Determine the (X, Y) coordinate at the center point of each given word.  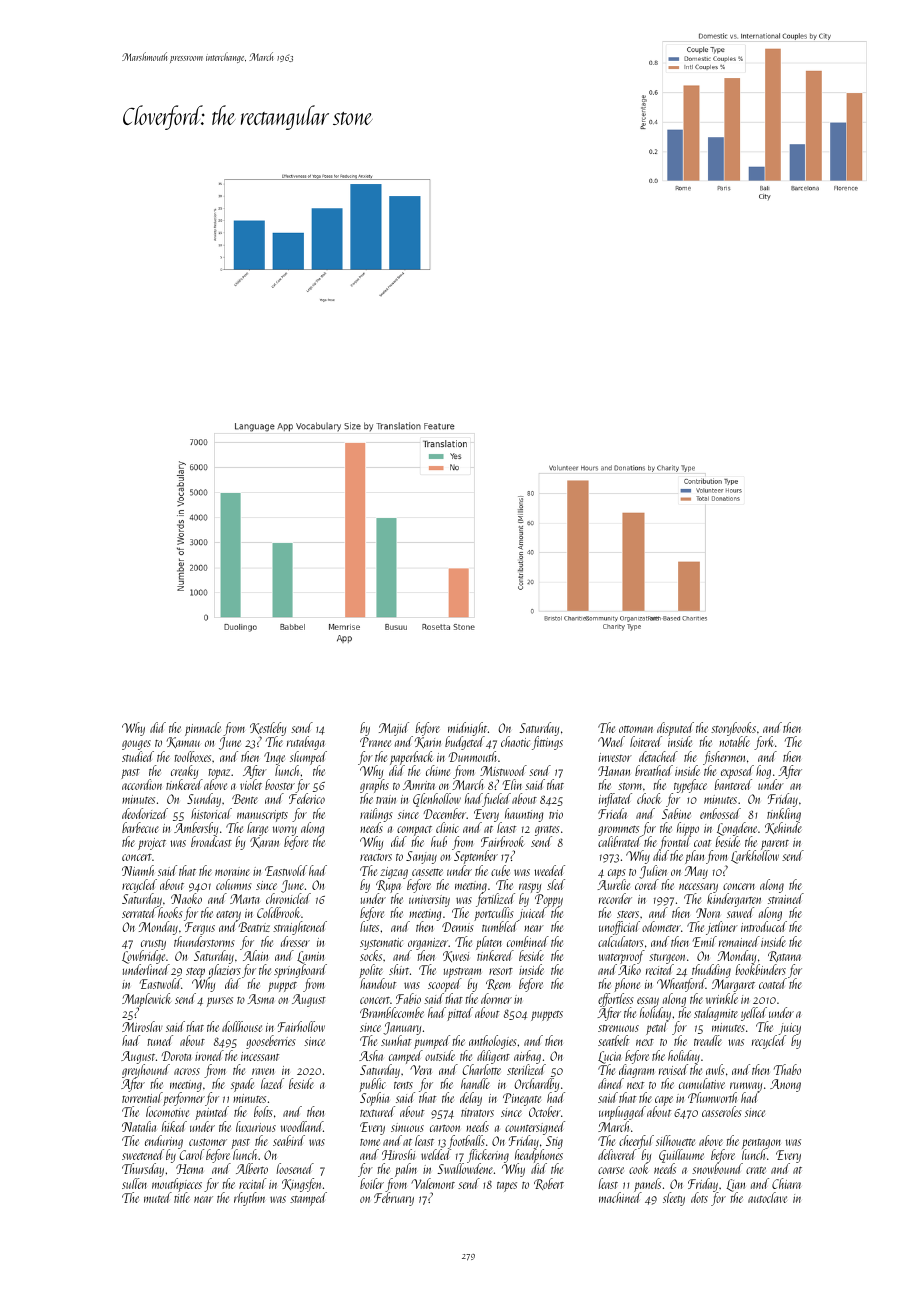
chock (649, 798)
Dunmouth (473, 756)
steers (628, 914)
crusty (153, 945)
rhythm (249, 1199)
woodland (302, 1126)
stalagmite (716, 1014)
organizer (428, 944)
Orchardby (536, 1085)
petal (657, 1028)
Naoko (186, 898)
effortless (616, 1000)
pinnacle (204, 730)
